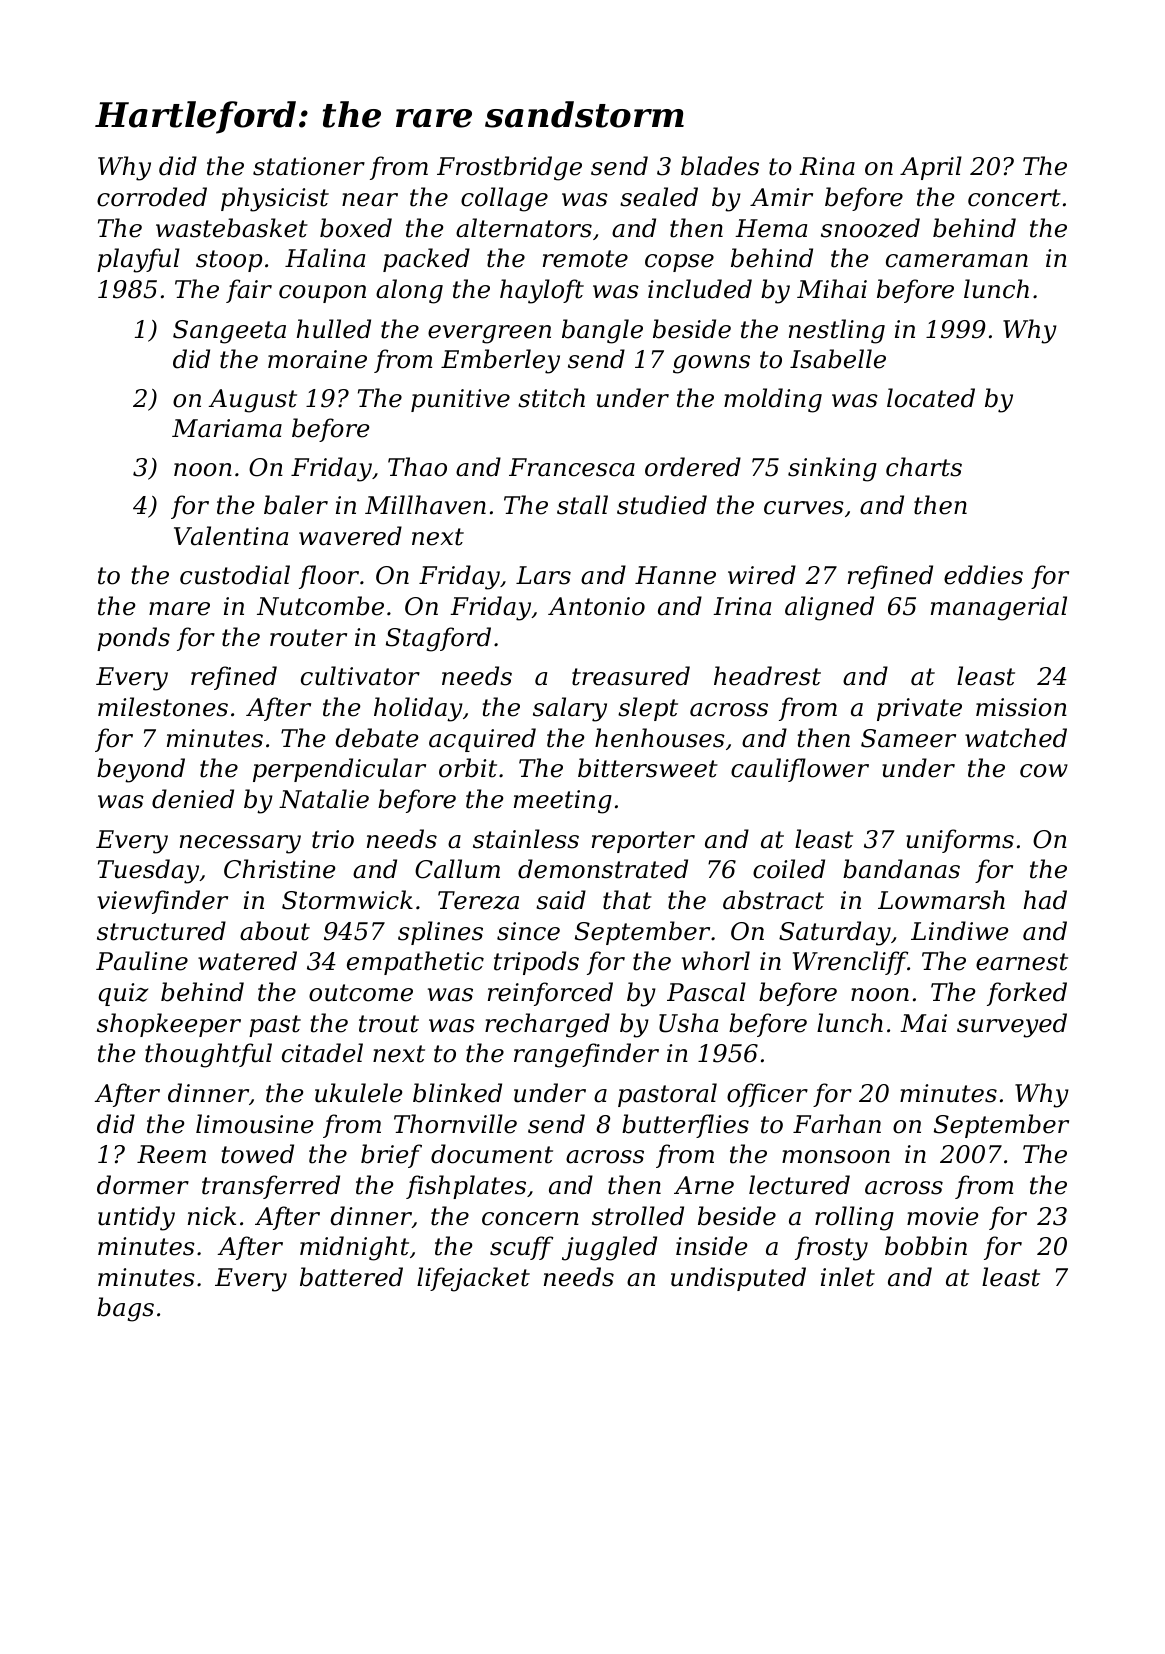 This image has height=1654, width=1165. I want to click on floor, so click(329, 577).
